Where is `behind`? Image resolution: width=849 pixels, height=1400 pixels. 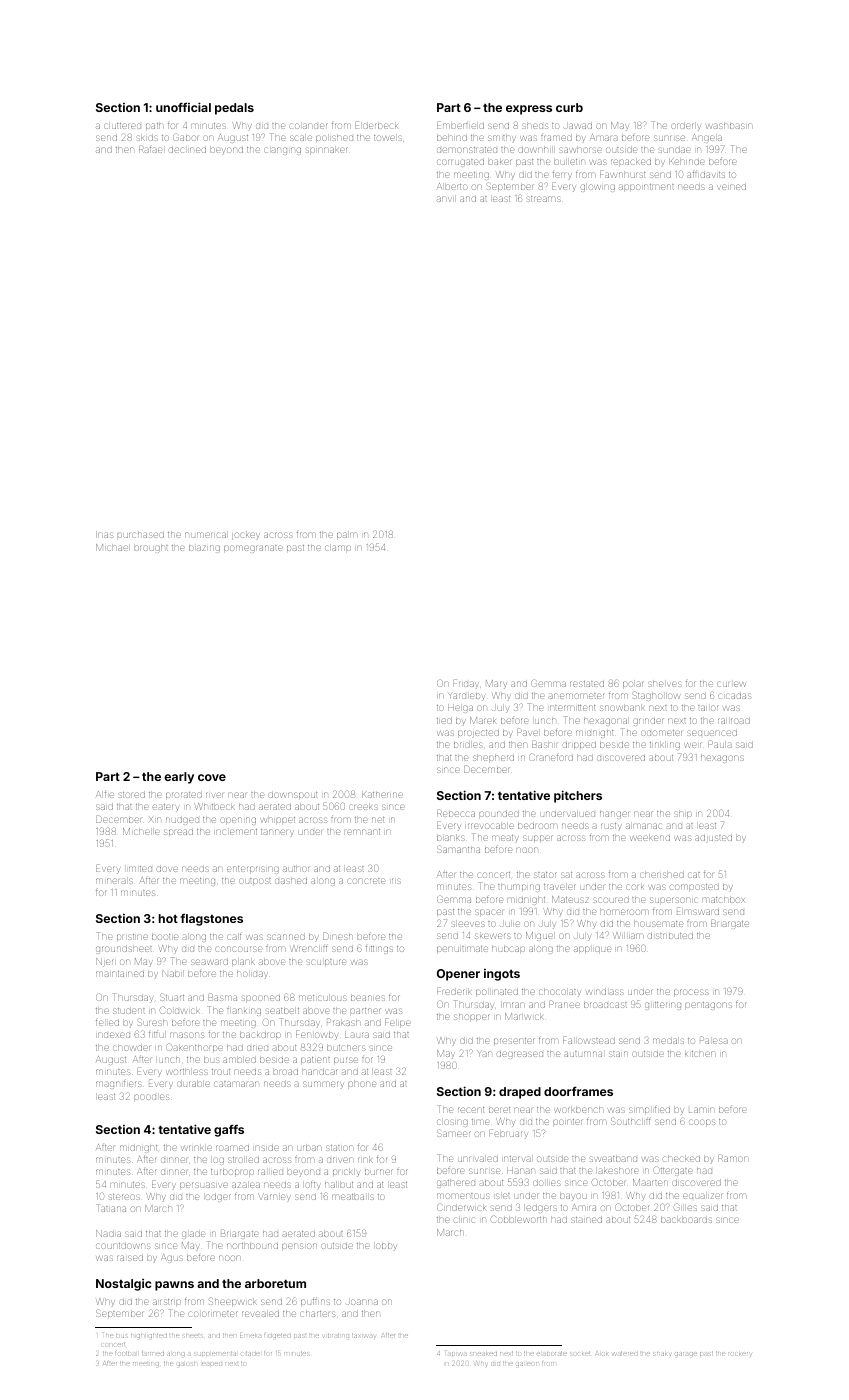 behind is located at coordinates (452, 138).
